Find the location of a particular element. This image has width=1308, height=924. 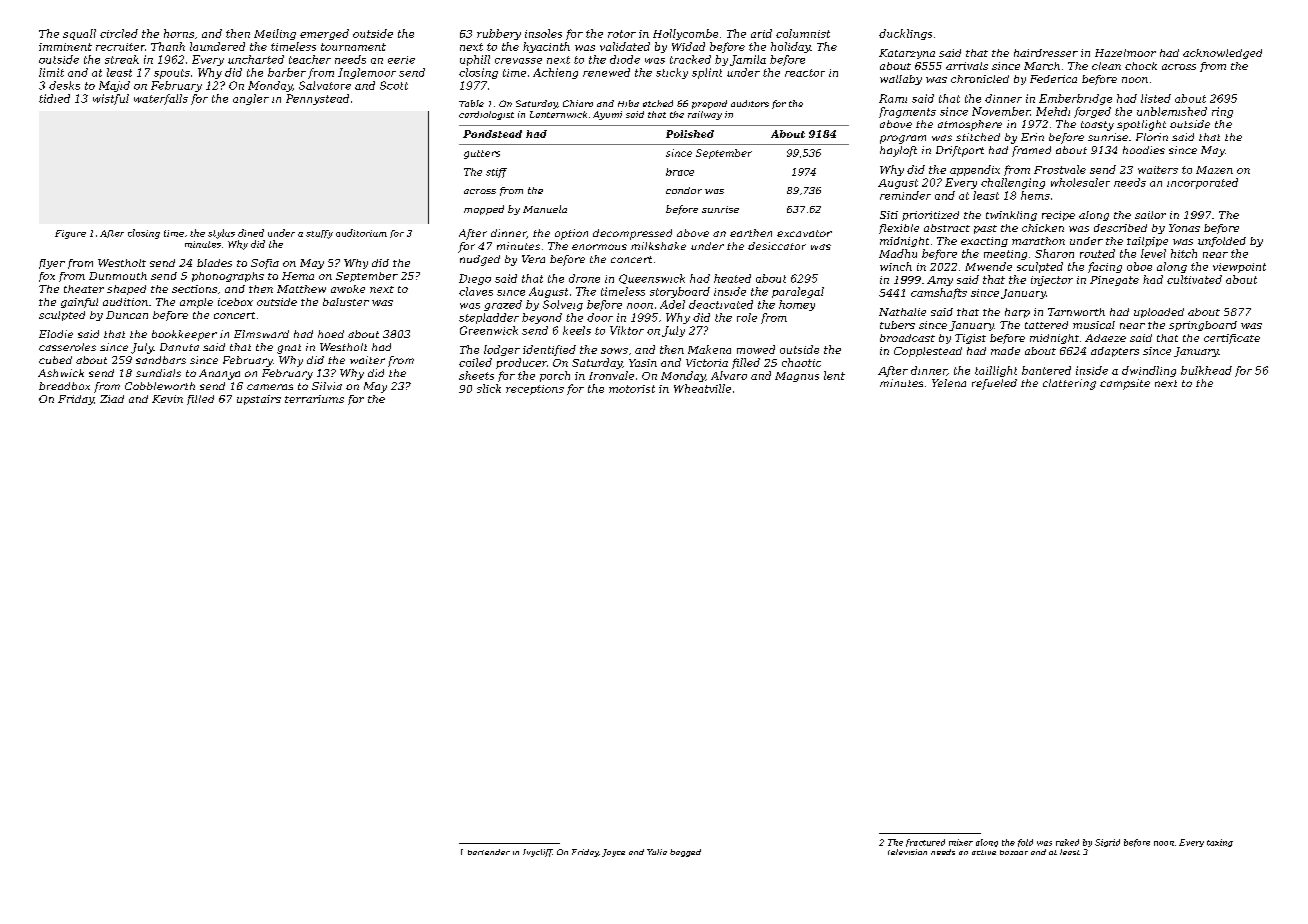

terrariums is located at coordinates (314, 399).
